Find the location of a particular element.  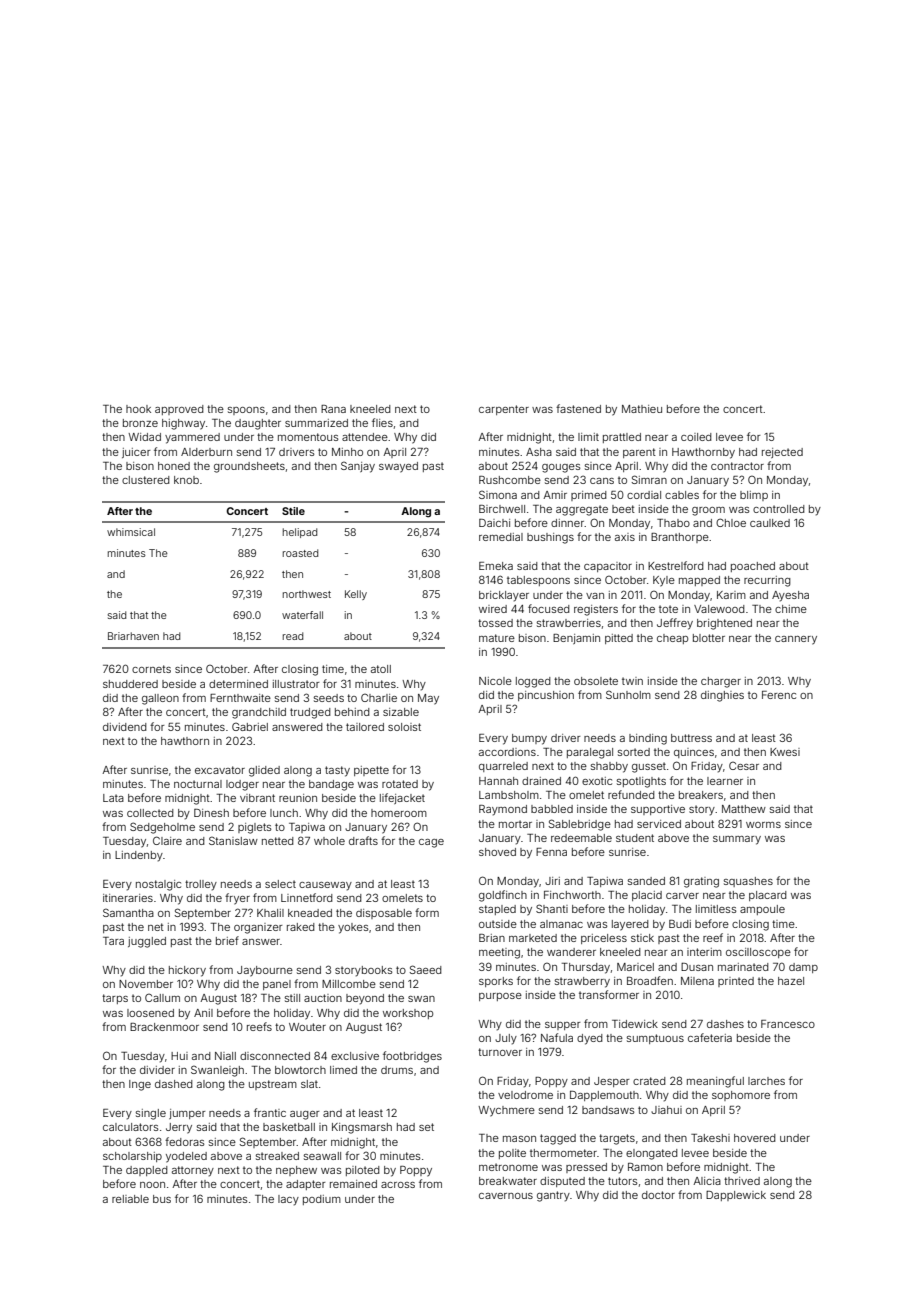

coiled is located at coordinates (696, 437).
